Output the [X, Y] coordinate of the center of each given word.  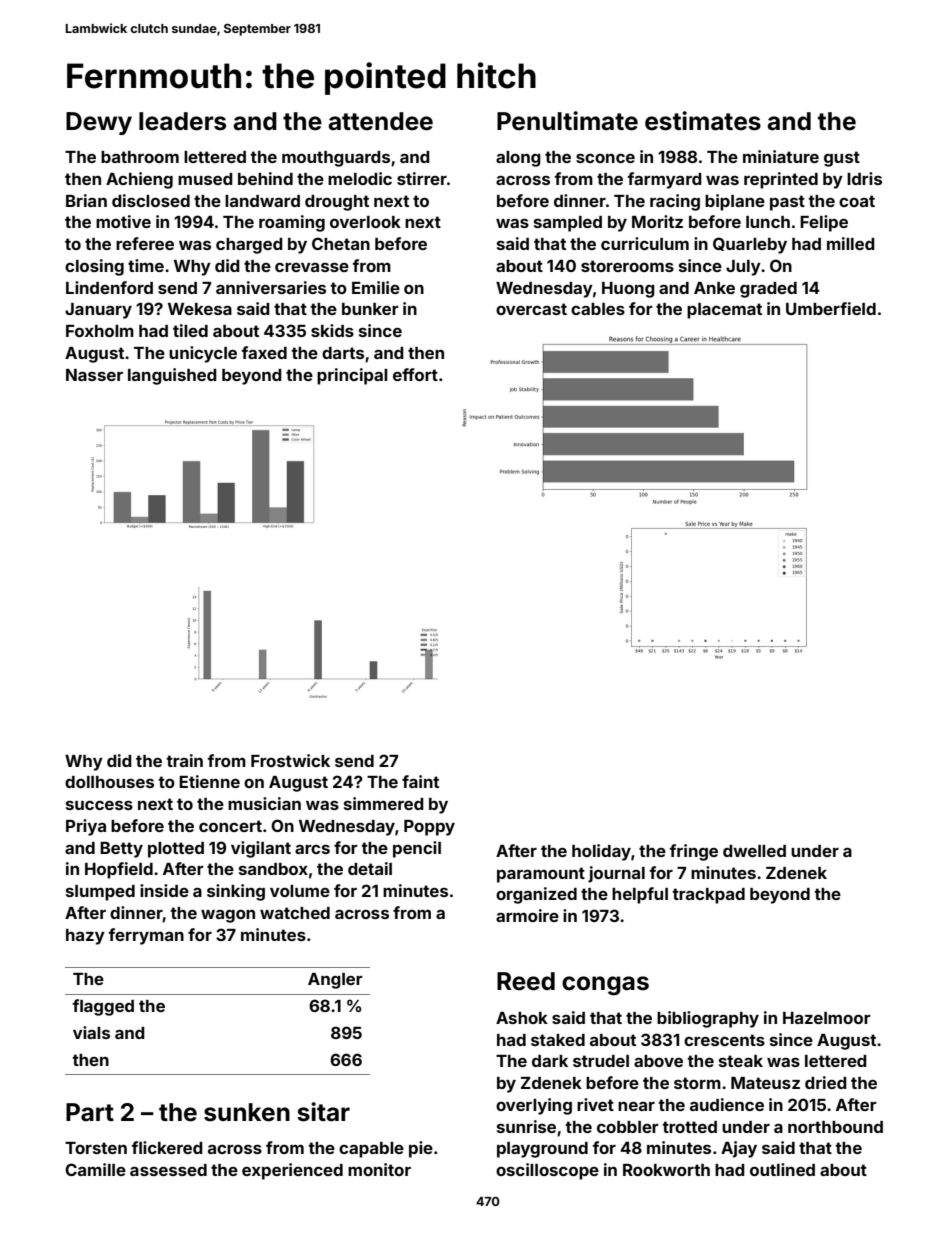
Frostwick [290, 760]
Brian [86, 200]
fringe [693, 852]
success [99, 805]
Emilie [376, 287]
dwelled [754, 851]
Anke [714, 288]
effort [415, 374]
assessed [168, 1170]
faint [420, 781]
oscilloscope [547, 1171]
